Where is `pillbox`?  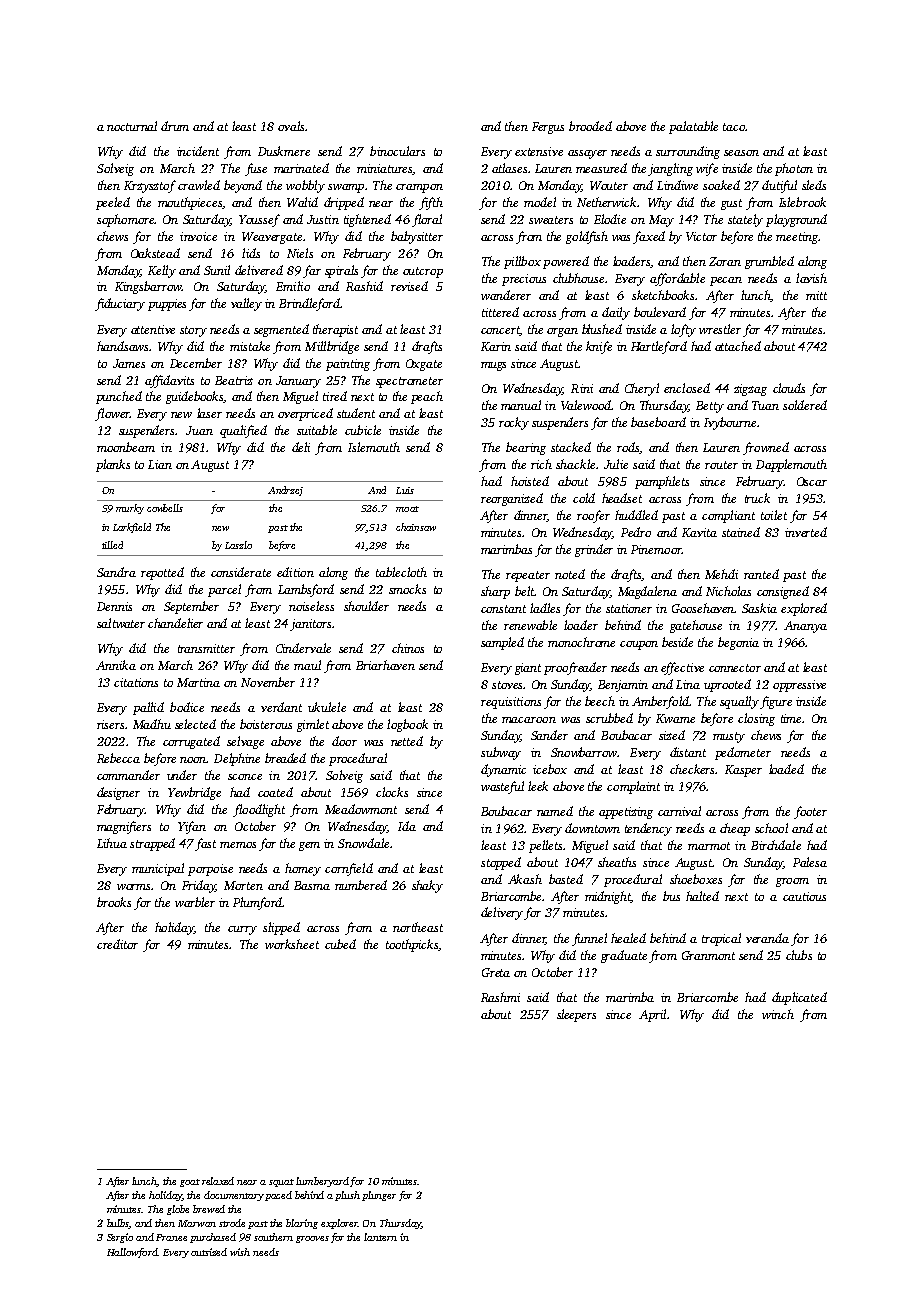
pillbox is located at coordinates (522, 262).
